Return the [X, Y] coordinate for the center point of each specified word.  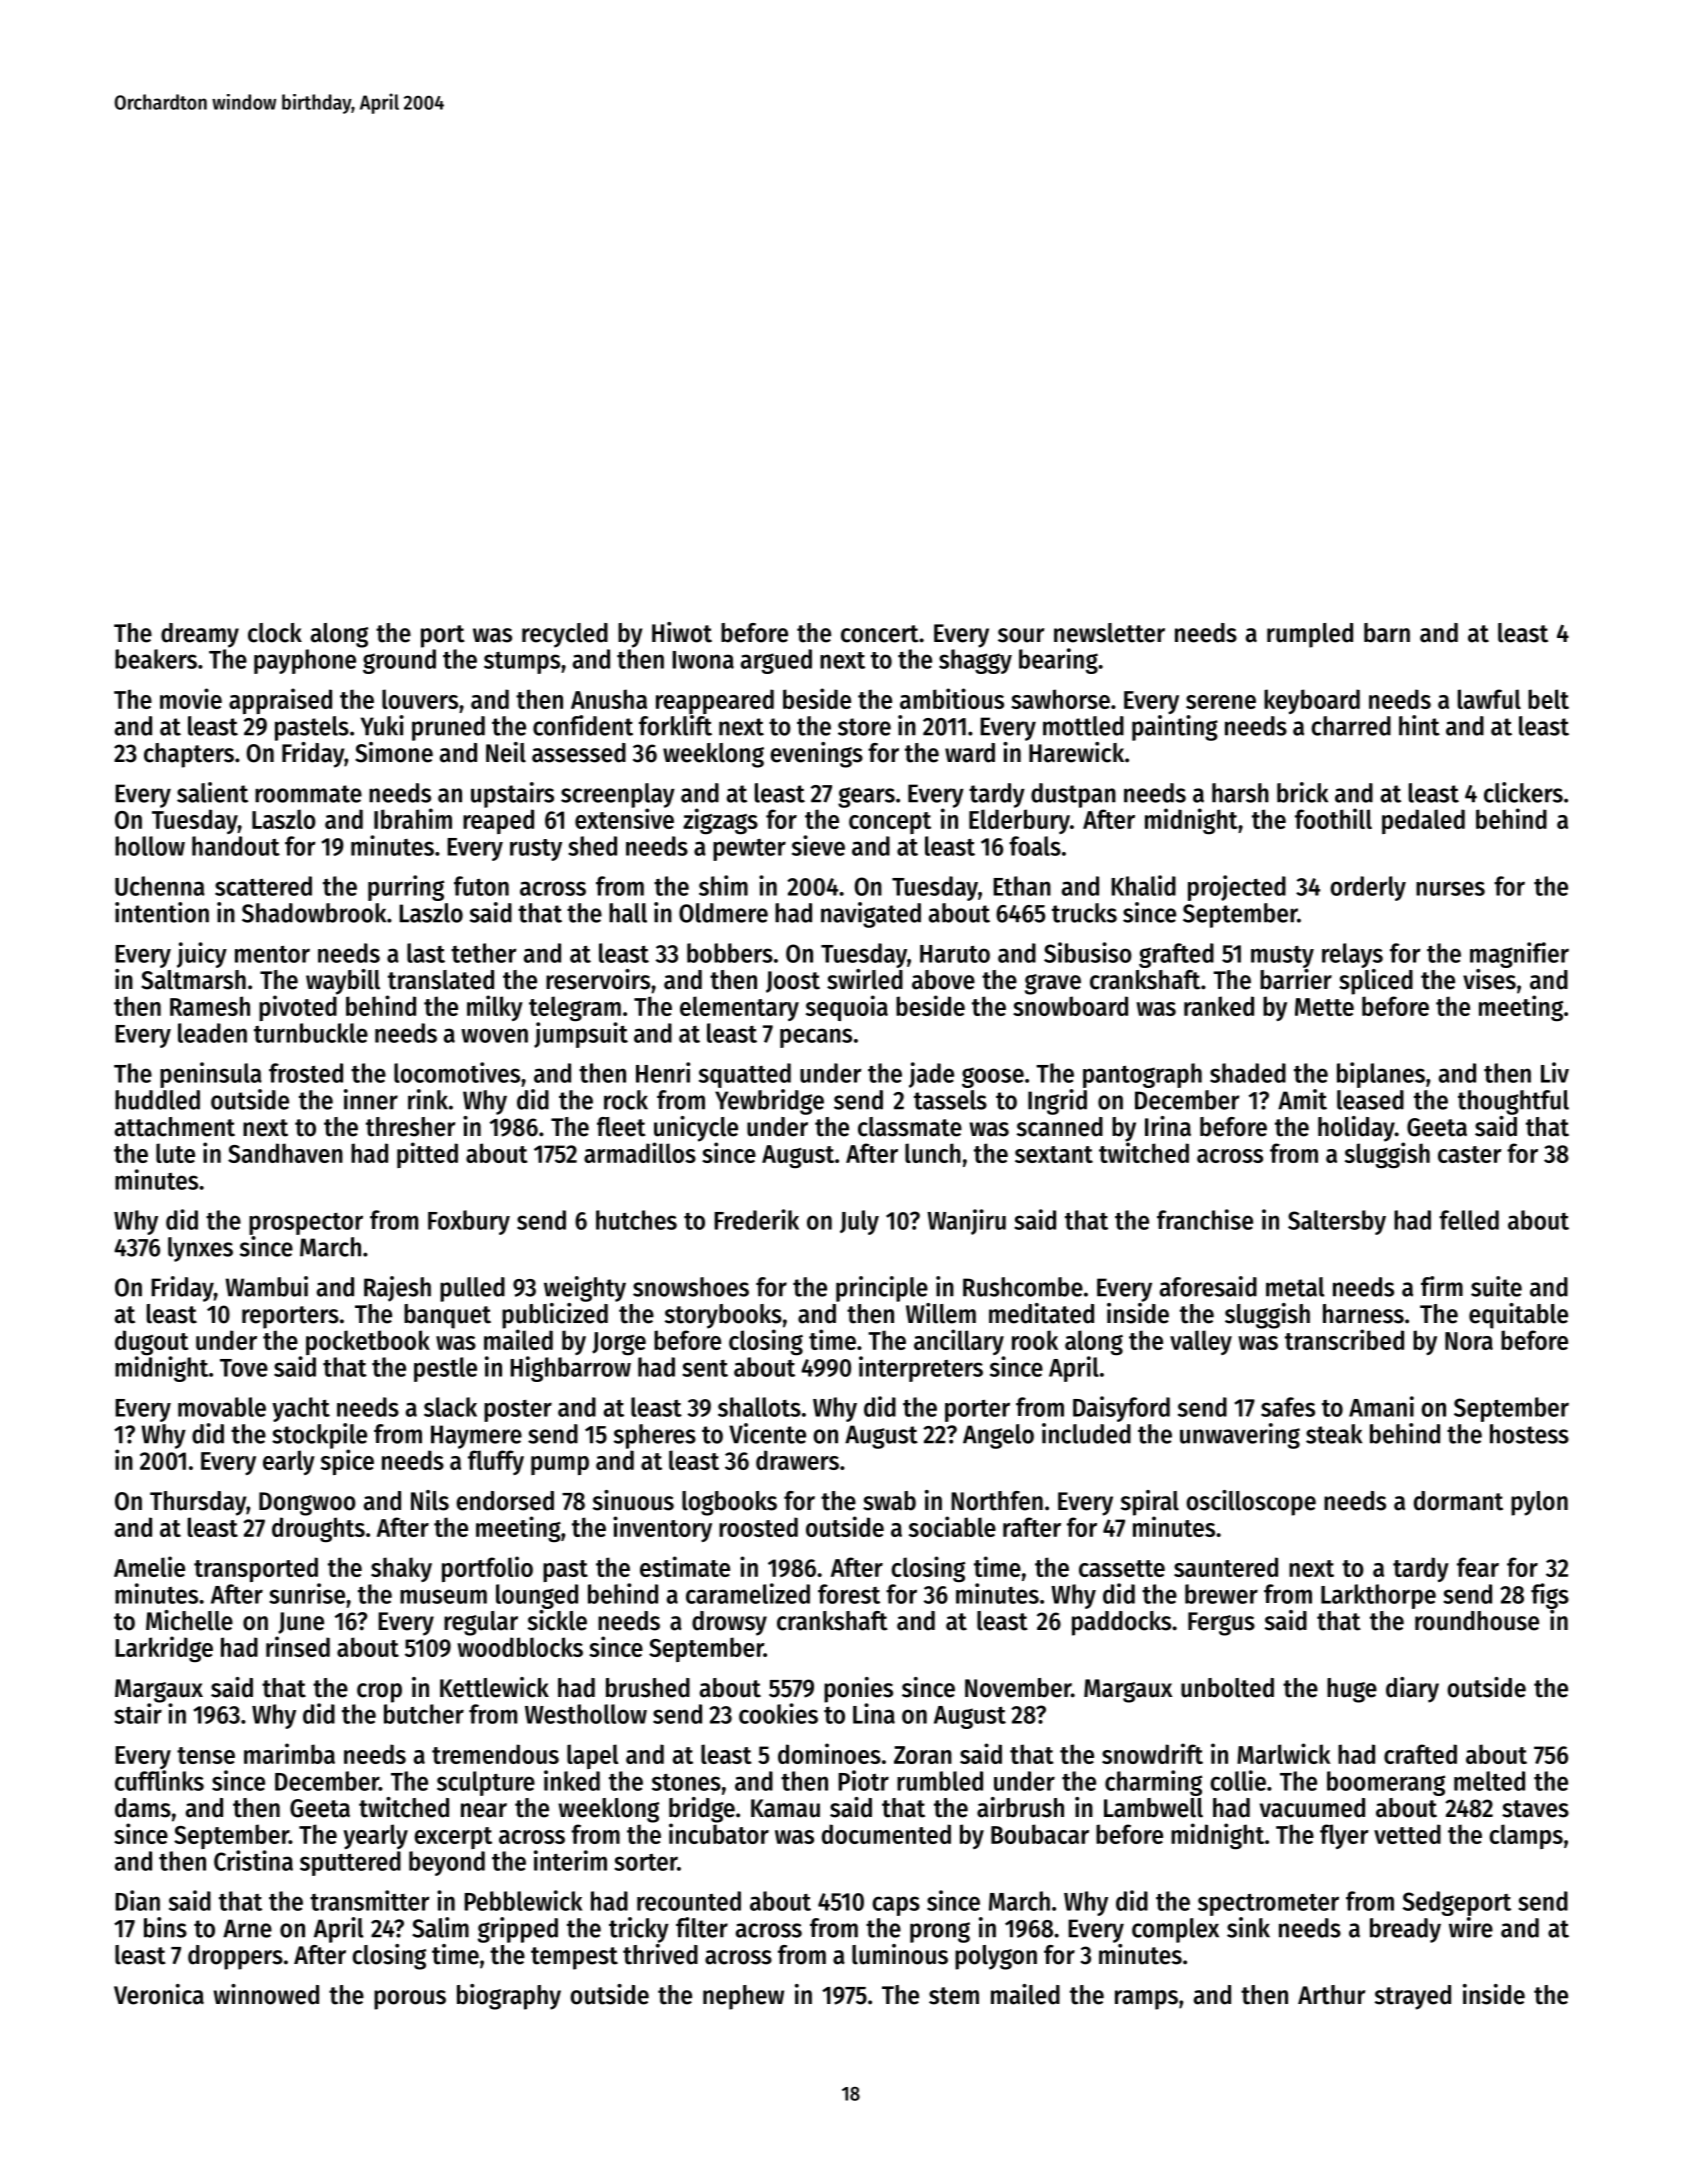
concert [880, 634]
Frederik [756, 1219]
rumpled [1310, 635]
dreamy [200, 635]
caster [1470, 1154]
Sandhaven [285, 1153]
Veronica [159, 1994]
